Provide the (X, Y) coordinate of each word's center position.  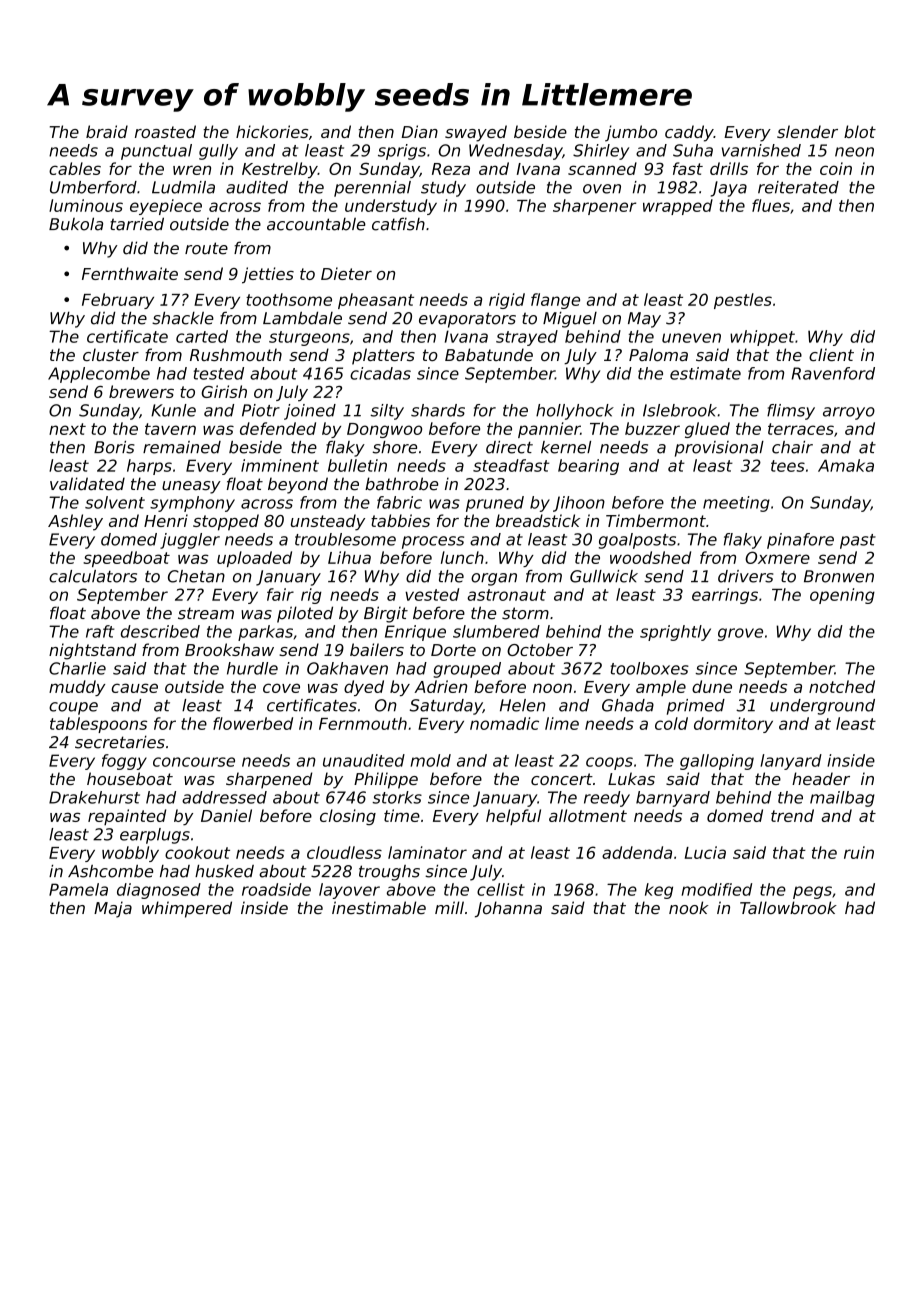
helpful (513, 817)
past (858, 541)
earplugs (155, 836)
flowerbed (253, 723)
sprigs (402, 152)
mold (431, 760)
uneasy (191, 487)
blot (860, 131)
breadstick (538, 520)
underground (822, 707)
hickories (272, 131)
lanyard (791, 762)
